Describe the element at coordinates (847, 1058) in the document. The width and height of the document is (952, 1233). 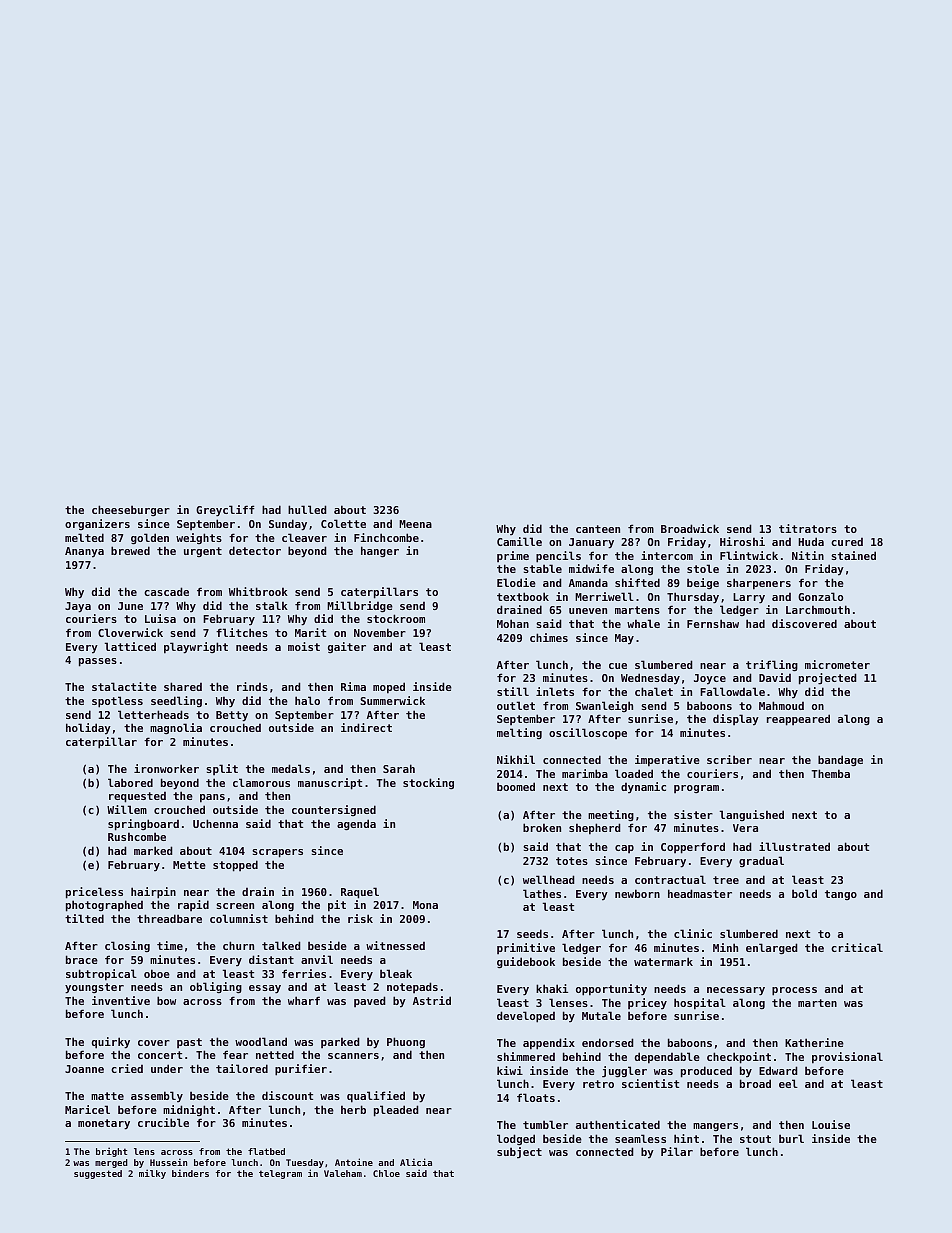
I see `provisional` at that location.
